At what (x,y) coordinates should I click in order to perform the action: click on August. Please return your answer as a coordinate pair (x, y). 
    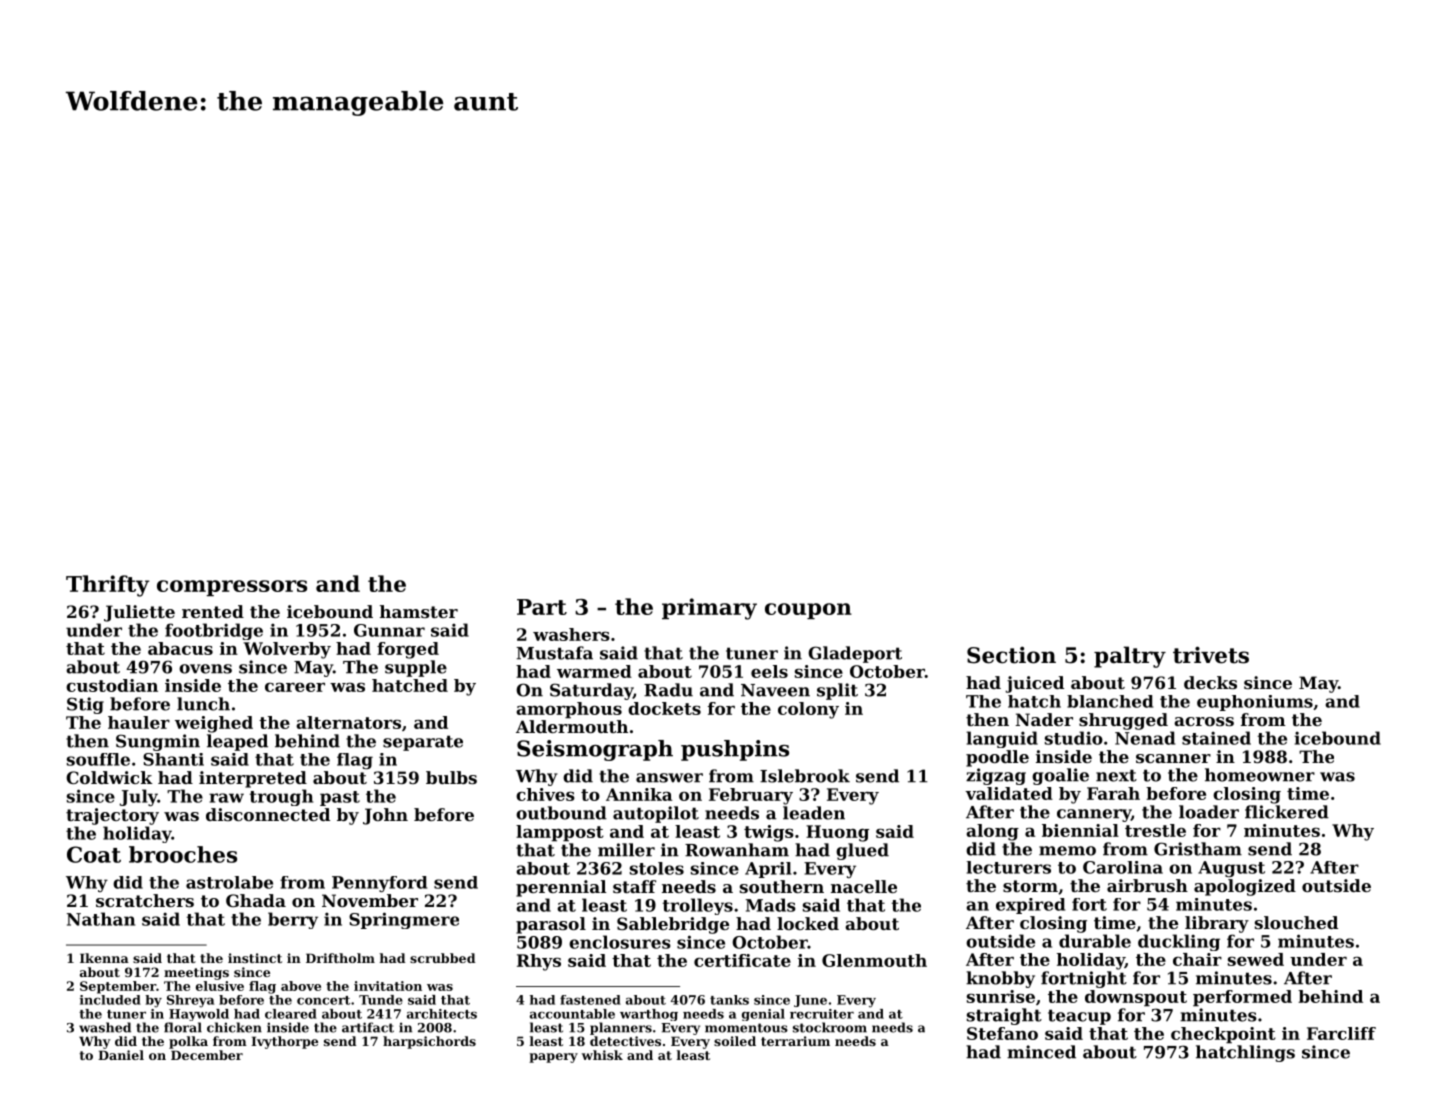
    Looking at the image, I should click on (1231, 869).
